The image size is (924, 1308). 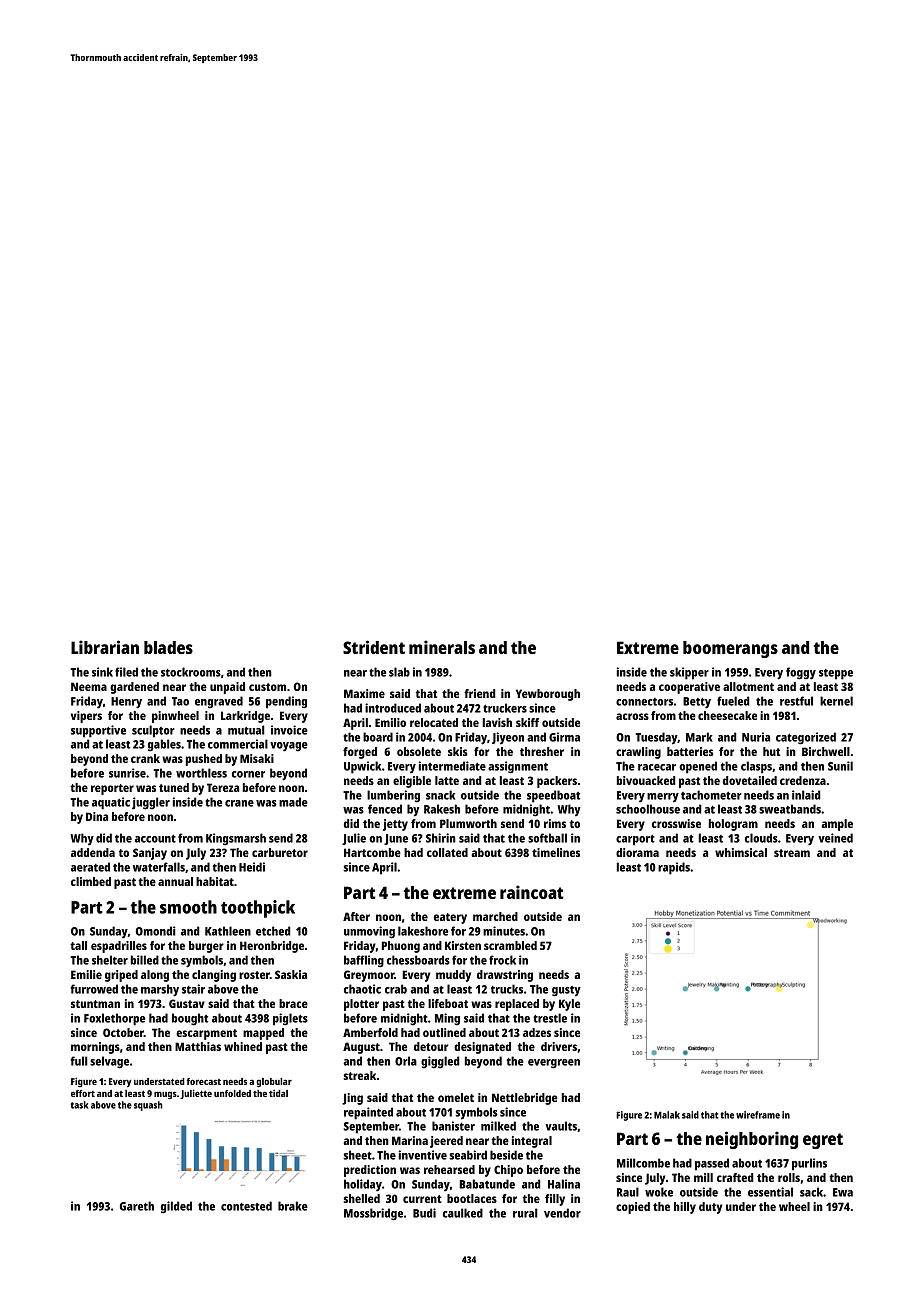 I want to click on lavish, so click(x=497, y=722).
